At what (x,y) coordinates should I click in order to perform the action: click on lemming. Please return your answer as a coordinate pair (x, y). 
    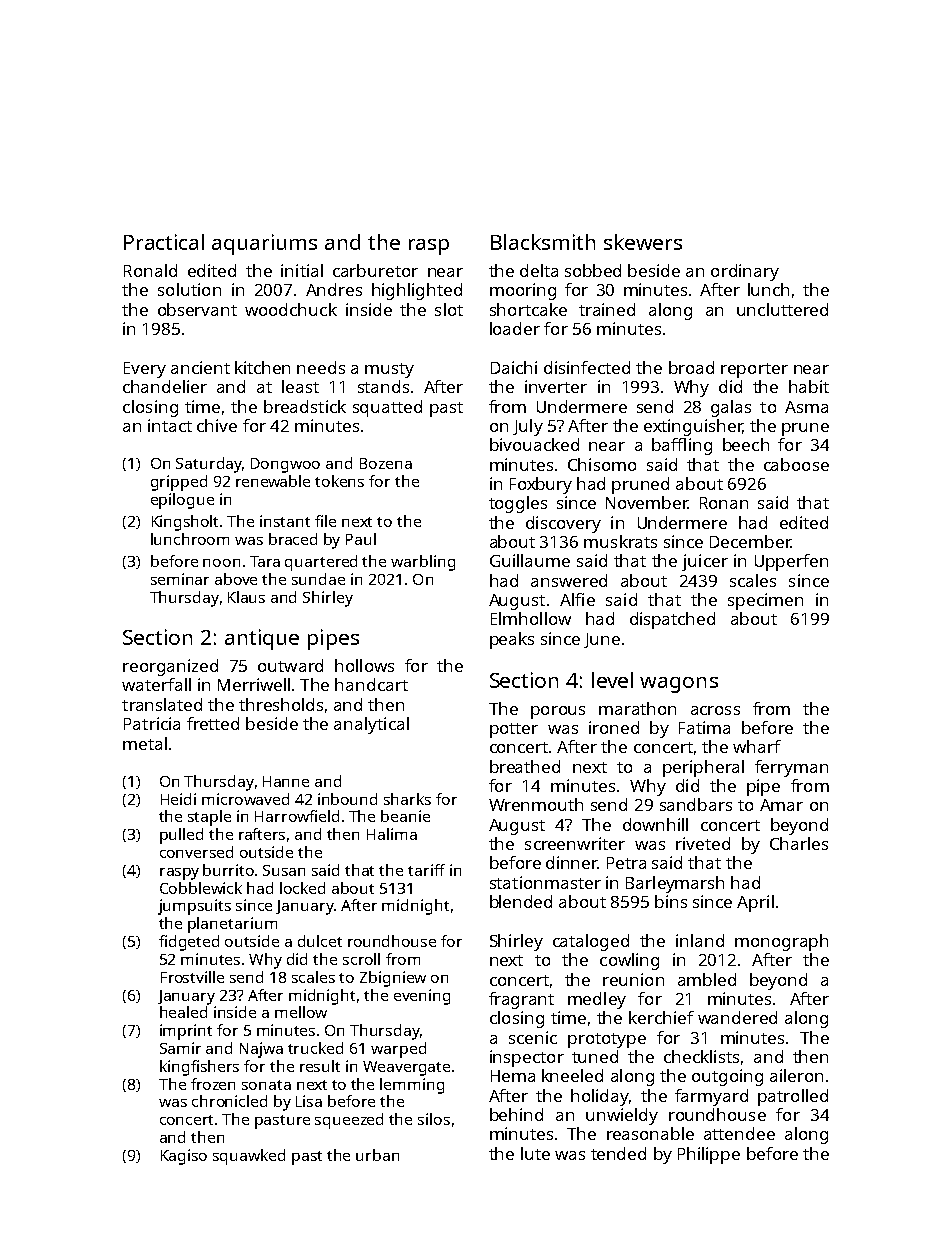
    Looking at the image, I should click on (412, 1086).
